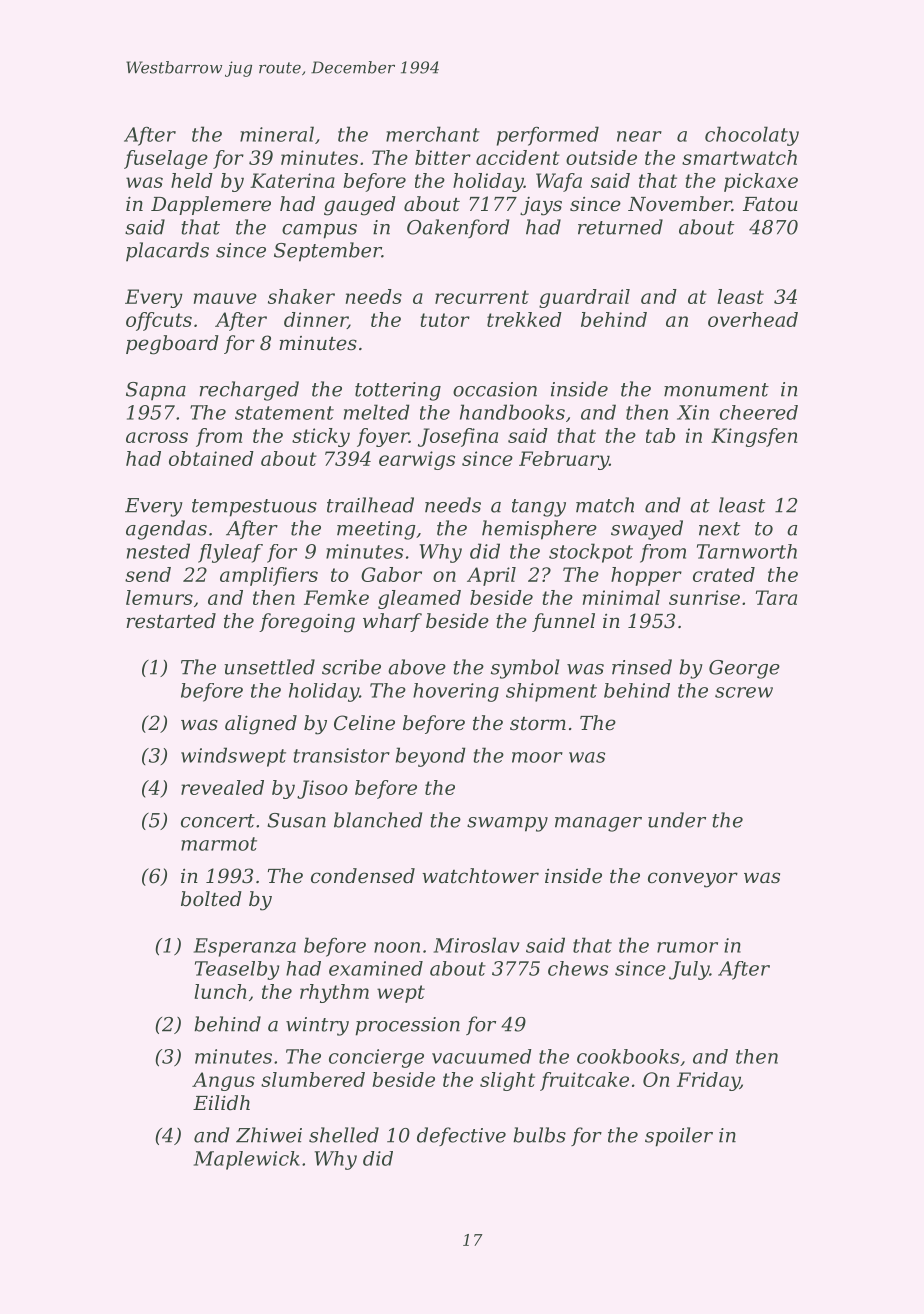 The height and width of the document is (1314, 924). Describe the element at coordinates (477, 945) in the document. I see `Miroslav` at that location.
